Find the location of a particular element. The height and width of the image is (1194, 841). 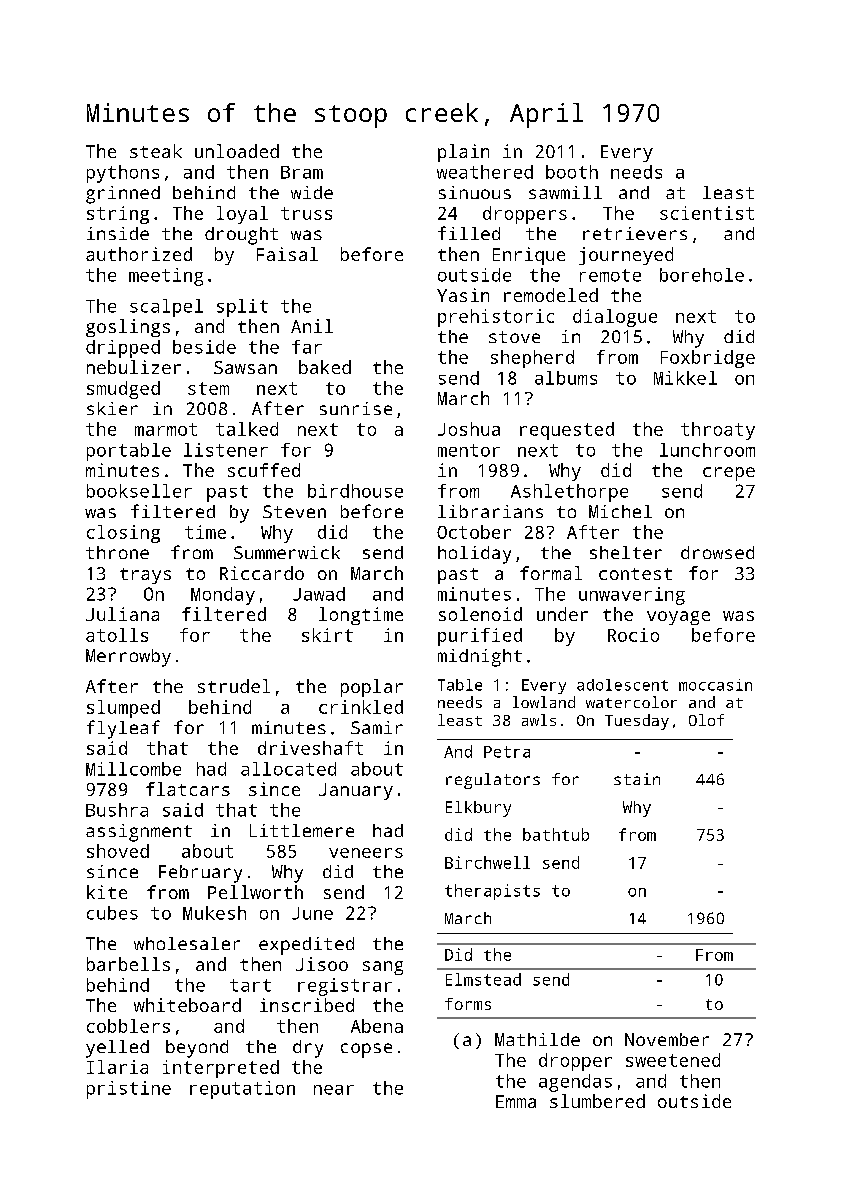

lunchroom is located at coordinates (707, 450).
